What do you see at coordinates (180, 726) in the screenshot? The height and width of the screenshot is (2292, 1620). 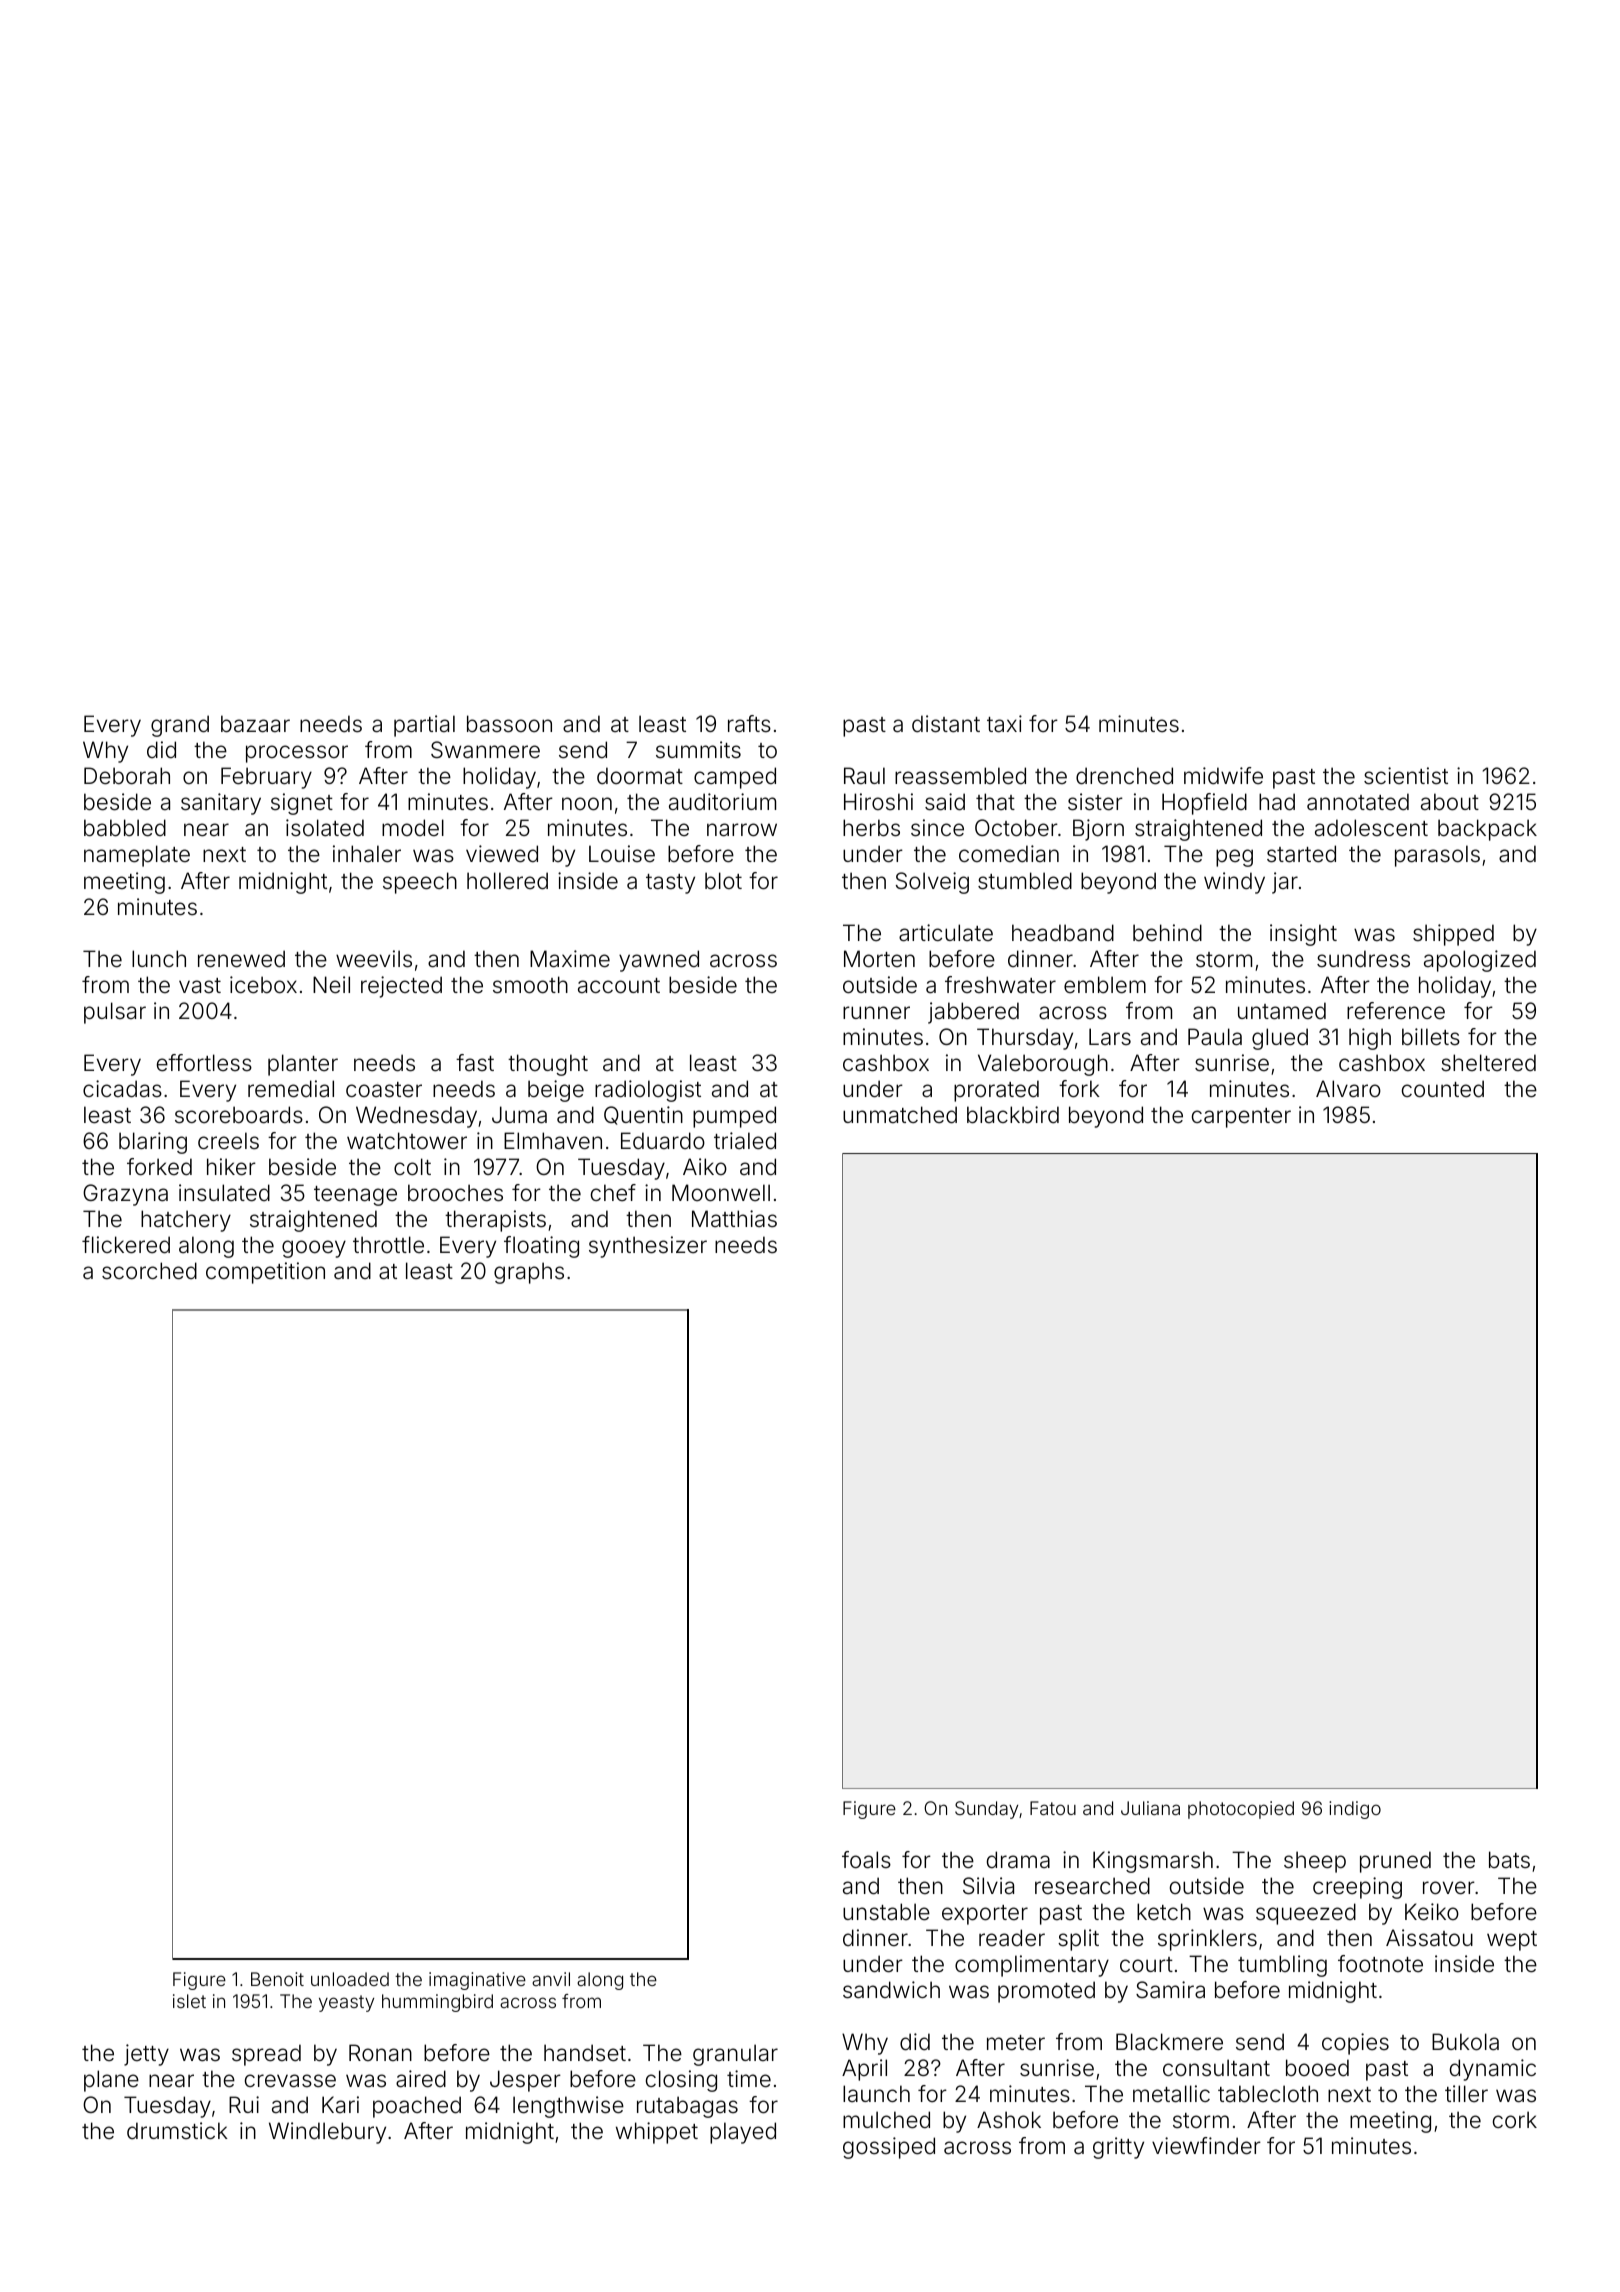 I see `grand` at bounding box center [180, 726].
